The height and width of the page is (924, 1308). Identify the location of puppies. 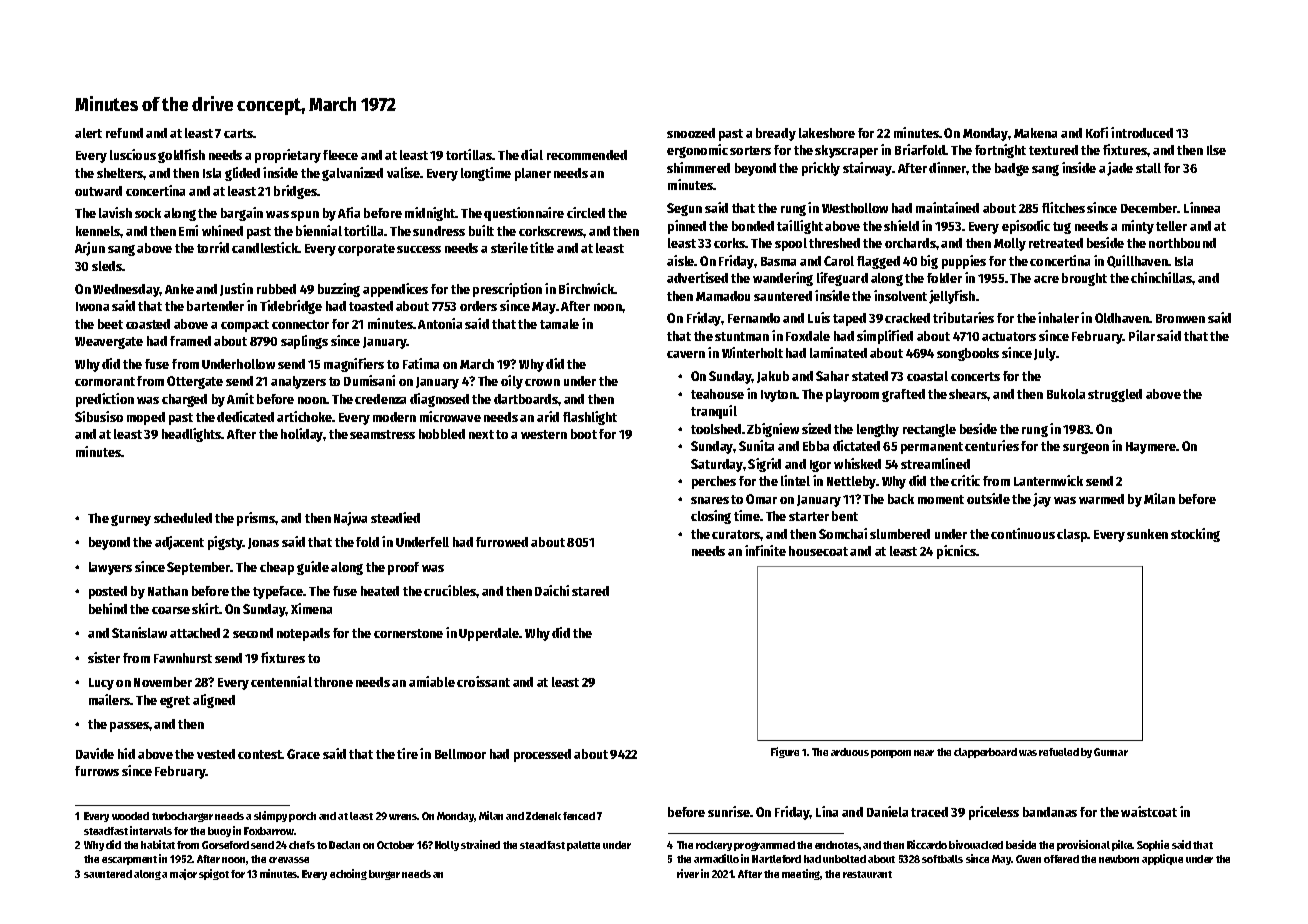
(964, 262).
